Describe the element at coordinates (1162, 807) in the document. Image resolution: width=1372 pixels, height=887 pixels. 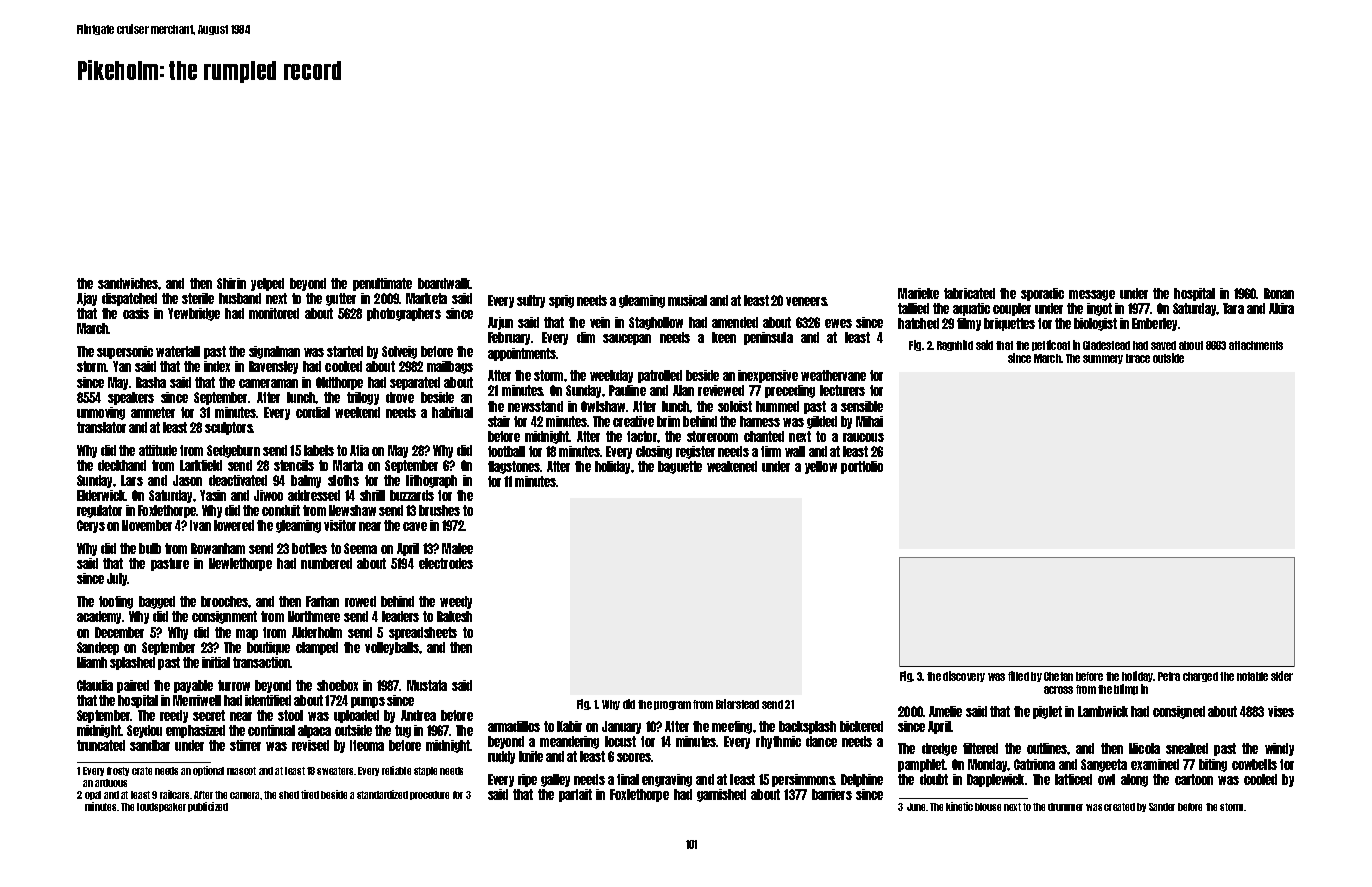
I see `Sander` at that location.
